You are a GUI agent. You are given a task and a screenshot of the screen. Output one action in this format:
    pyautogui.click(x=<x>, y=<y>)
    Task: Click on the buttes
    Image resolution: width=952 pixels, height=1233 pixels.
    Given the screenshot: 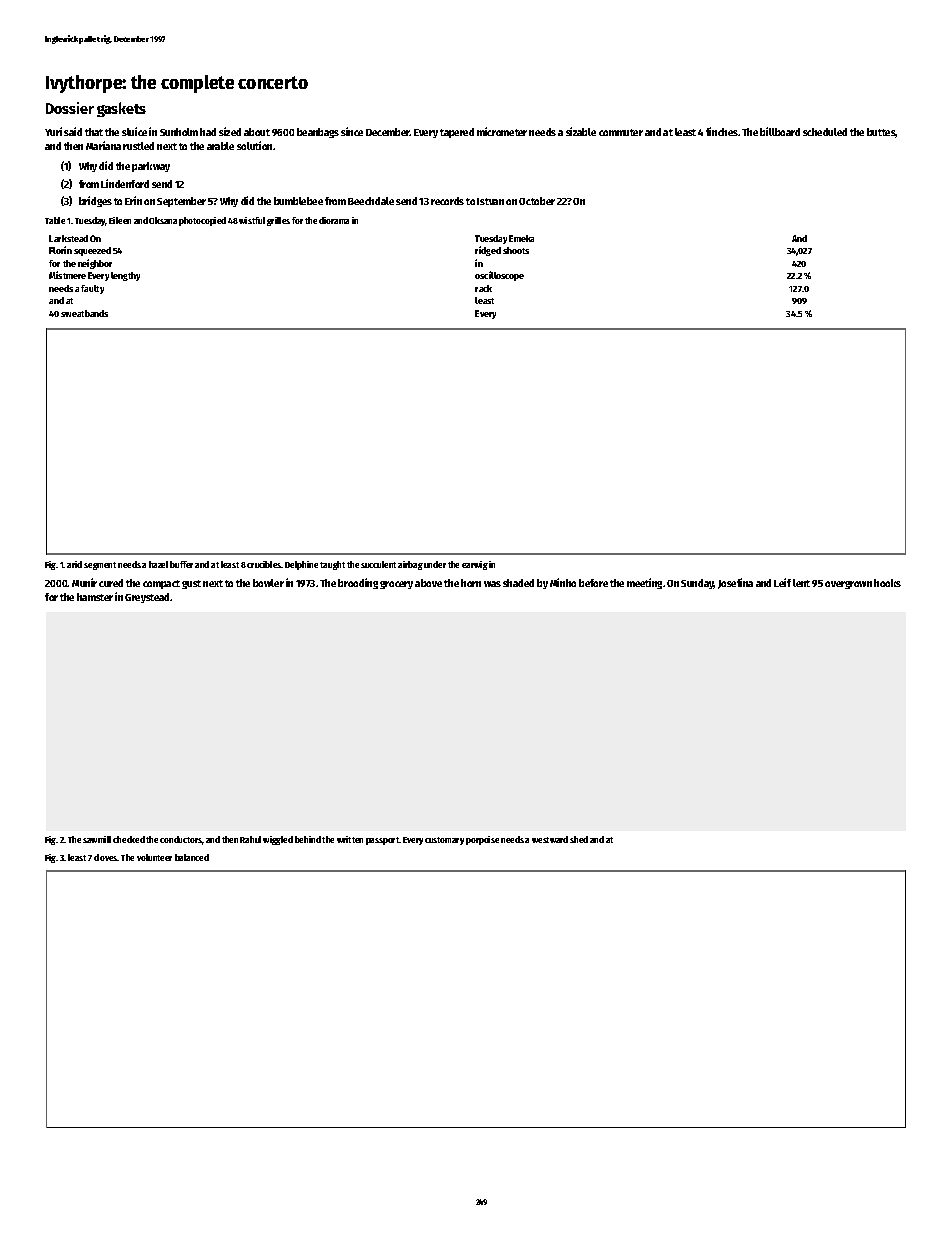 What is the action you would take?
    pyautogui.click(x=881, y=133)
